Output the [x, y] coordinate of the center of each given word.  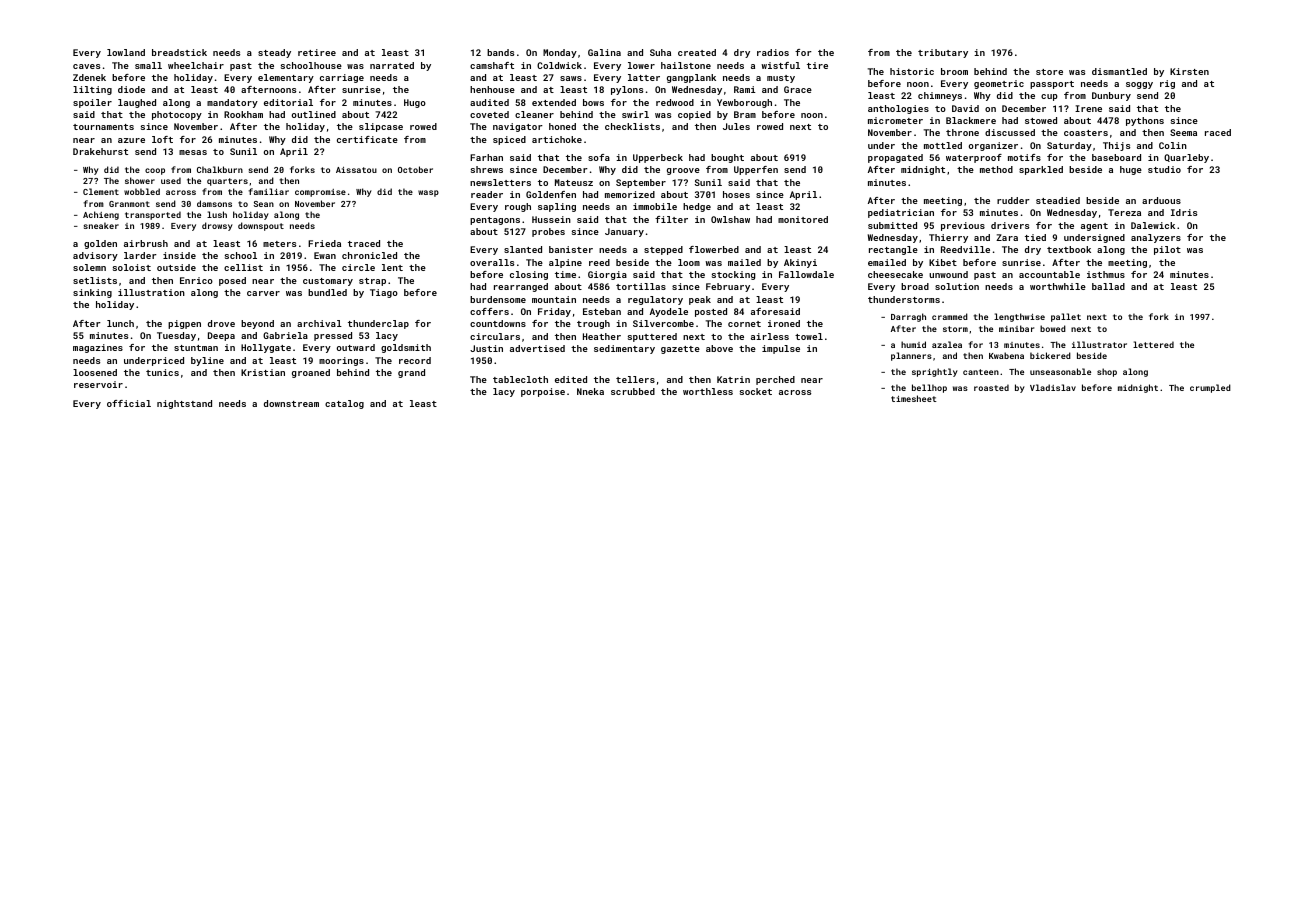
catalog [344, 404]
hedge [697, 207]
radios [773, 52]
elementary [286, 78]
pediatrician [901, 213]
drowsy [217, 226]
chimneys [940, 96]
